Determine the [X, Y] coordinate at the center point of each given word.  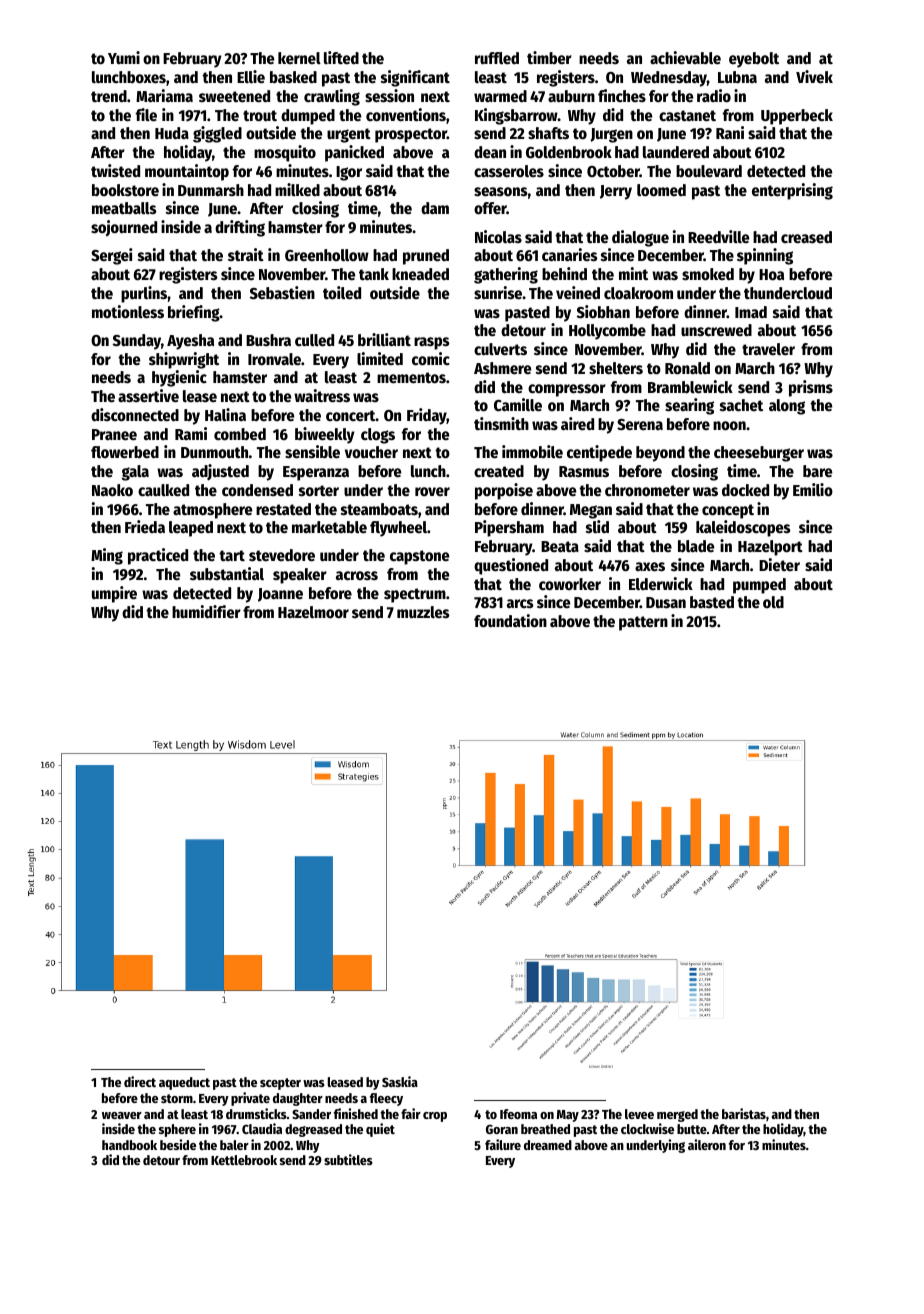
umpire [114, 594]
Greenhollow [327, 255]
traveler [768, 349]
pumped [759, 586]
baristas [744, 1113]
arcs [520, 604]
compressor [567, 390]
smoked [708, 274]
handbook [129, 1145]
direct [140, 1081]
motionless [128, 312]
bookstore [125, 190]
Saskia [400, 1081]
